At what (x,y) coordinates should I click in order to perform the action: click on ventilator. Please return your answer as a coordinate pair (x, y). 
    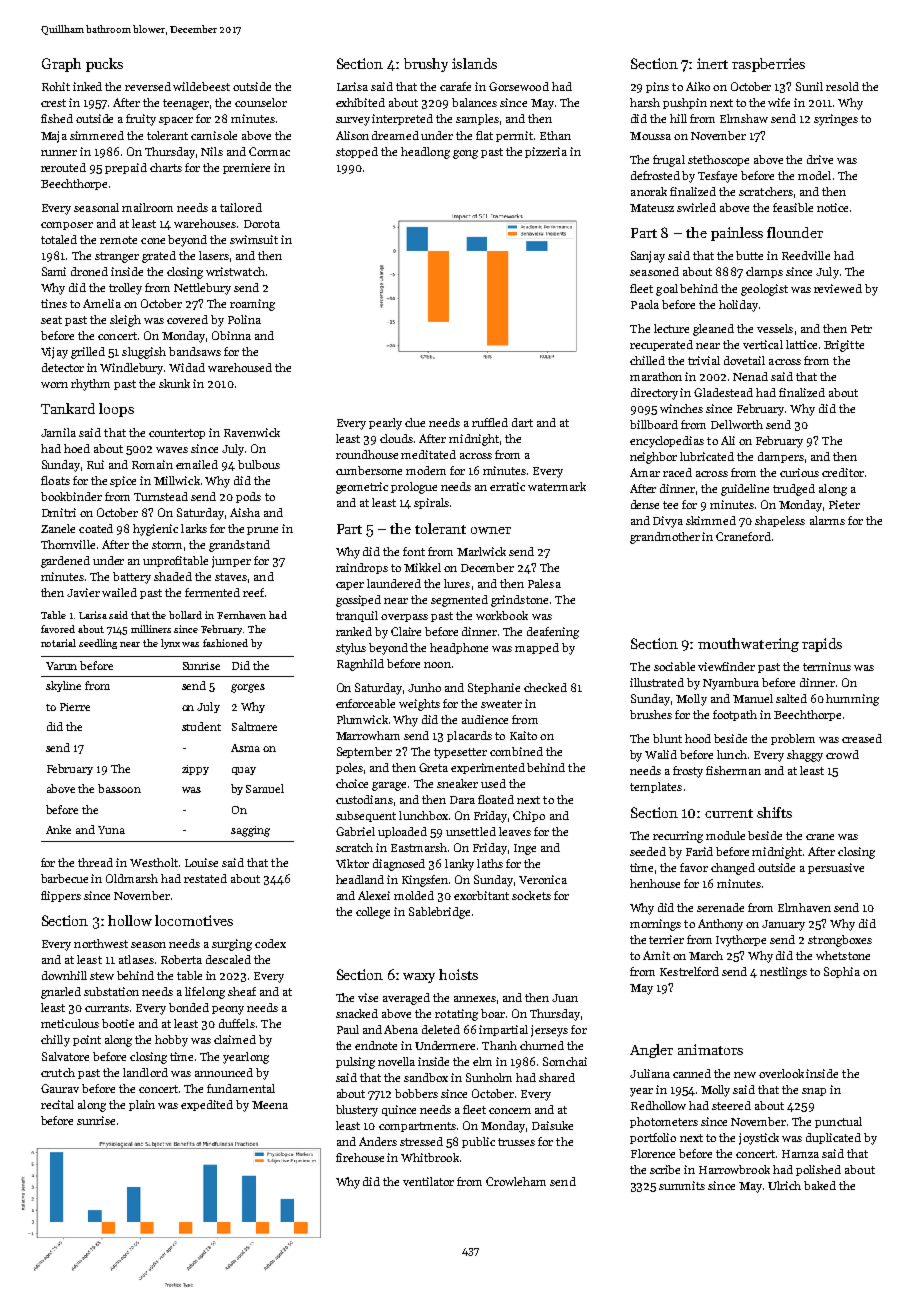
    Looking at the image, I should click on (428, 1181).
